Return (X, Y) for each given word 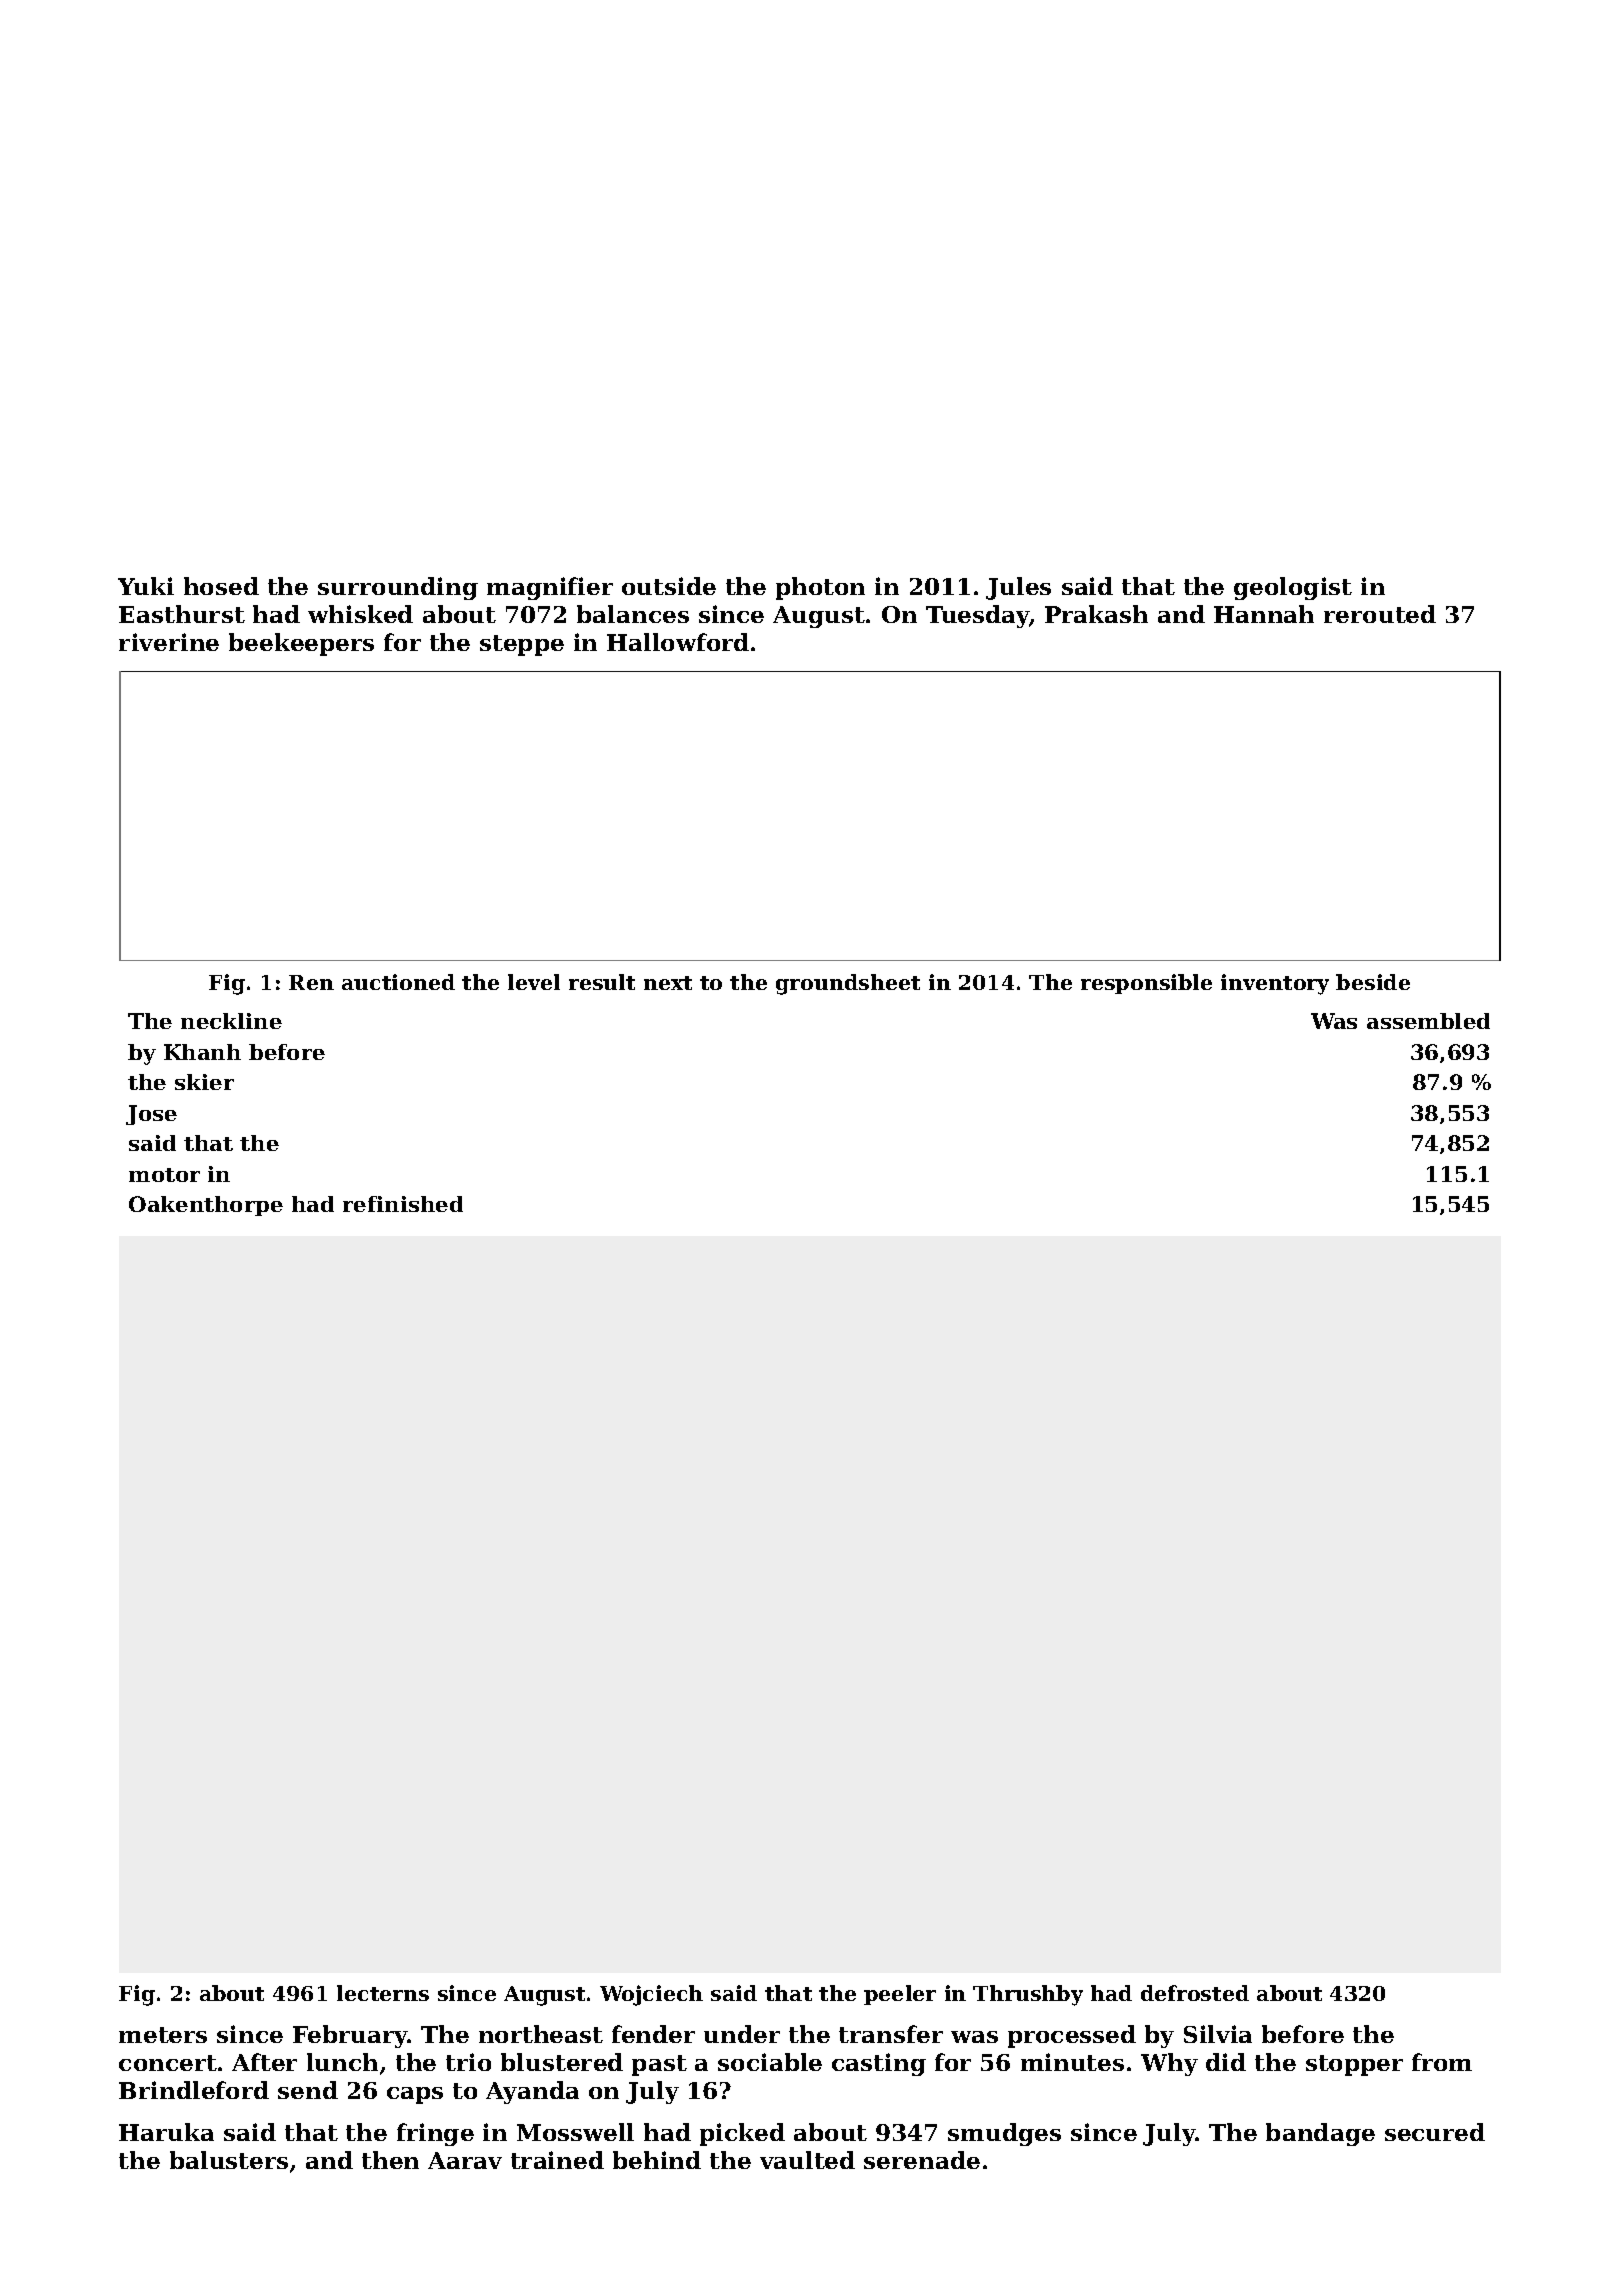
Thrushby (1028, 1995)
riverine (169, 642)
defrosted (1195, 1993)
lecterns (383, 1993)
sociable (770, 2062)
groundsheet (848, 984)
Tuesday (978, 616)
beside (1373, 982)
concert (168, 2063)
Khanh (202, 1052)
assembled (1428, 1021)
